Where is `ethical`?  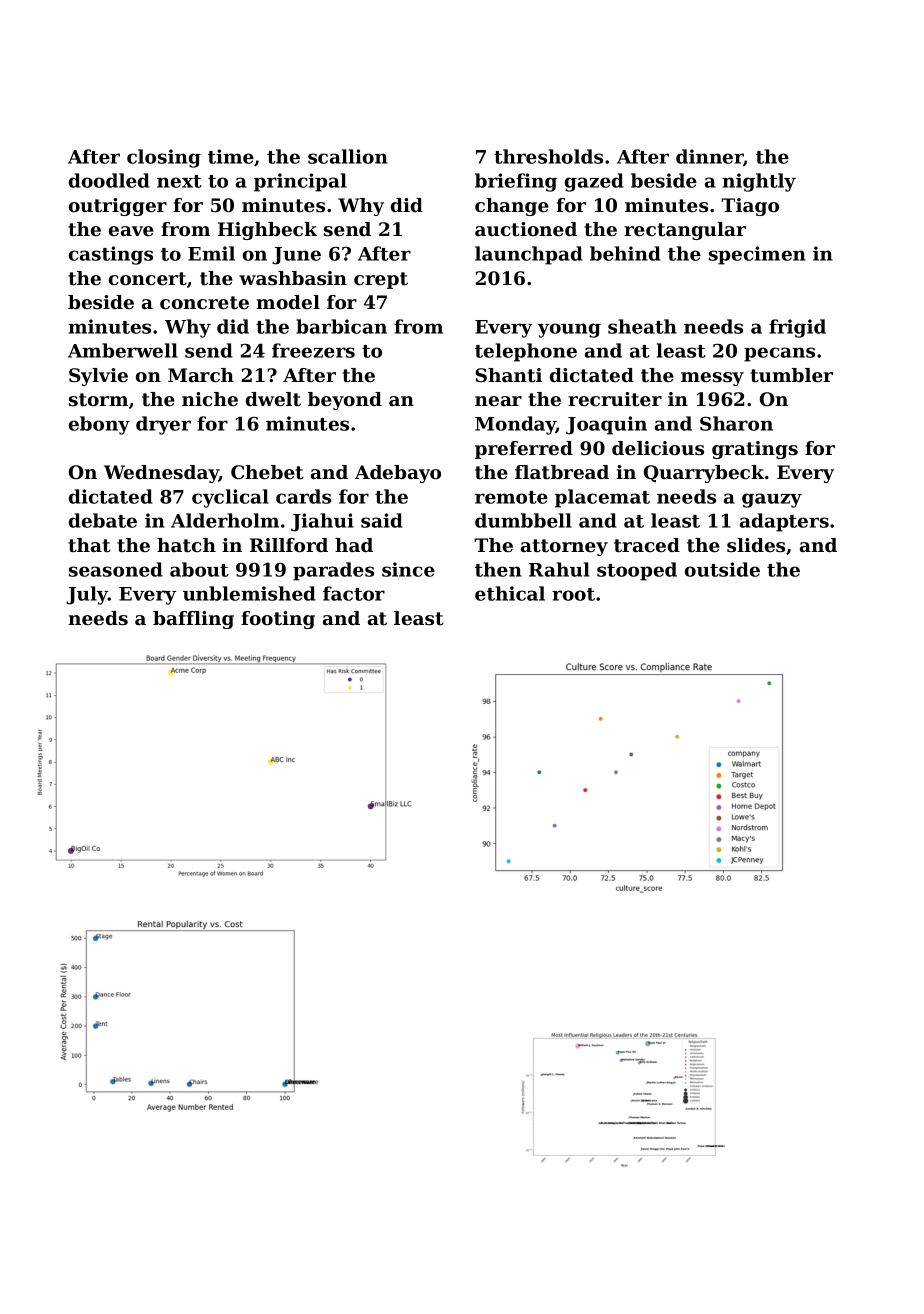 ethical is located at coordinates (510, 593).
